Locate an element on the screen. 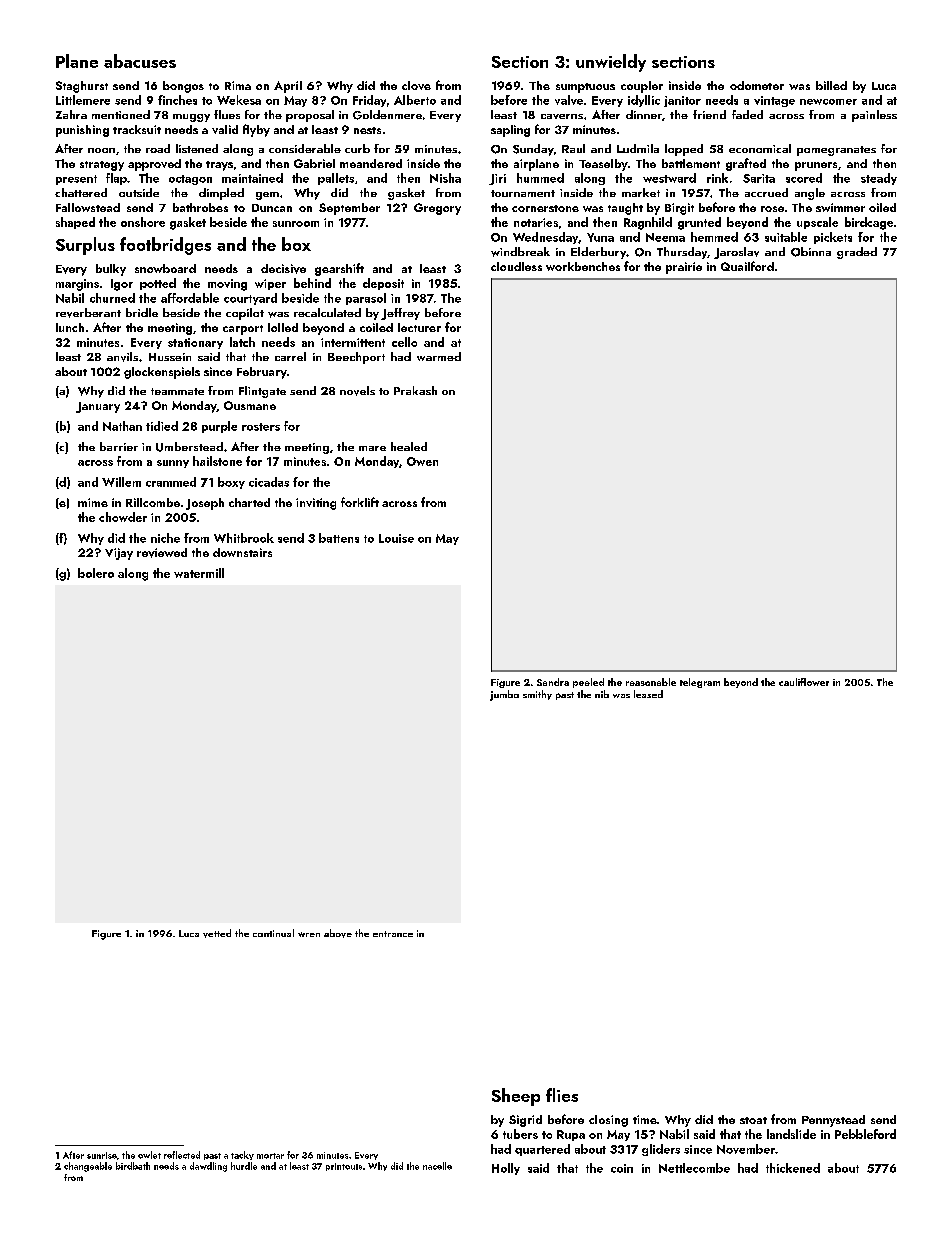  leased is located at coordinates (648, 694).
